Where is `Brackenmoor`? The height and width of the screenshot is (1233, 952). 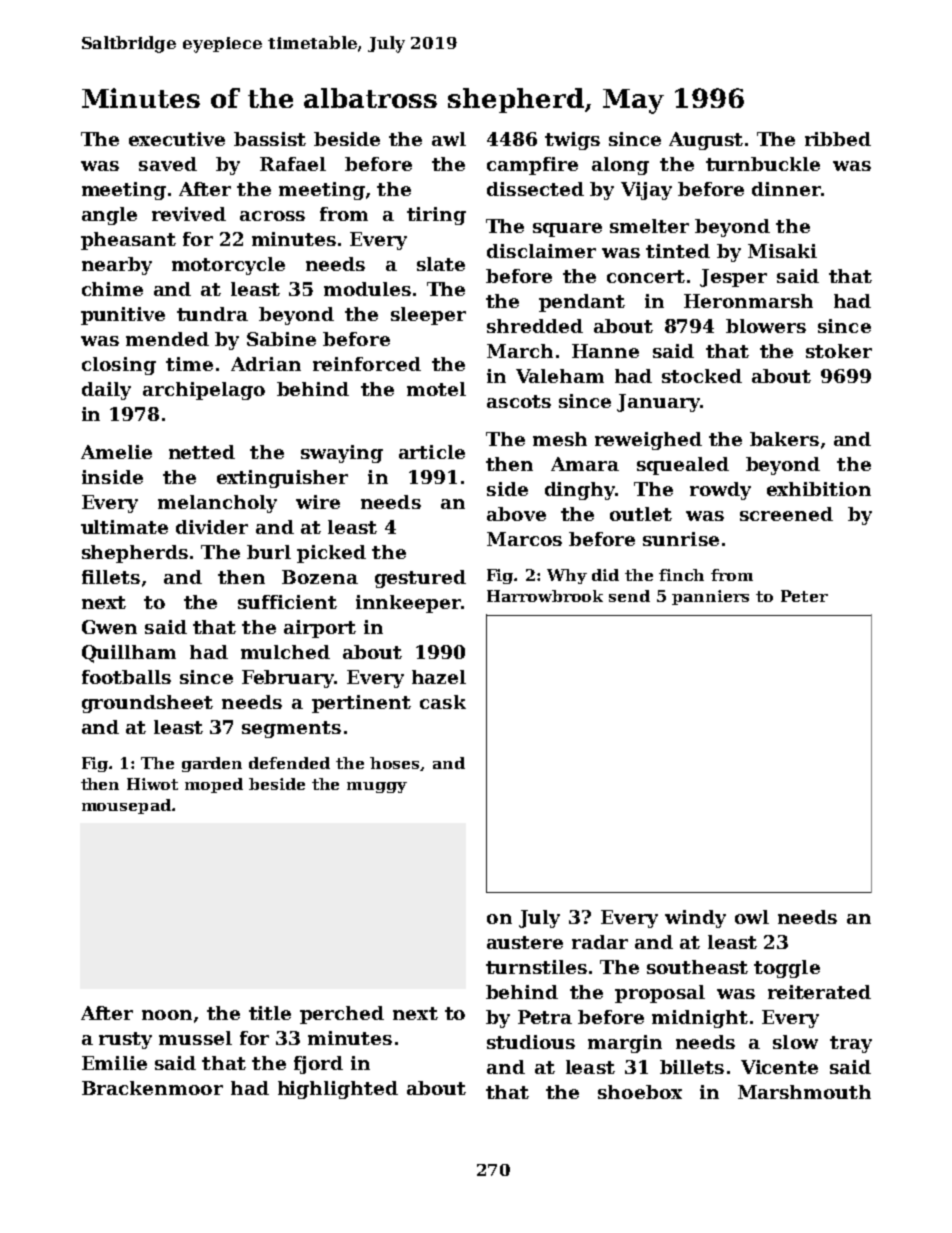 Brackenmoor is located at coordinates (152, 1088).
